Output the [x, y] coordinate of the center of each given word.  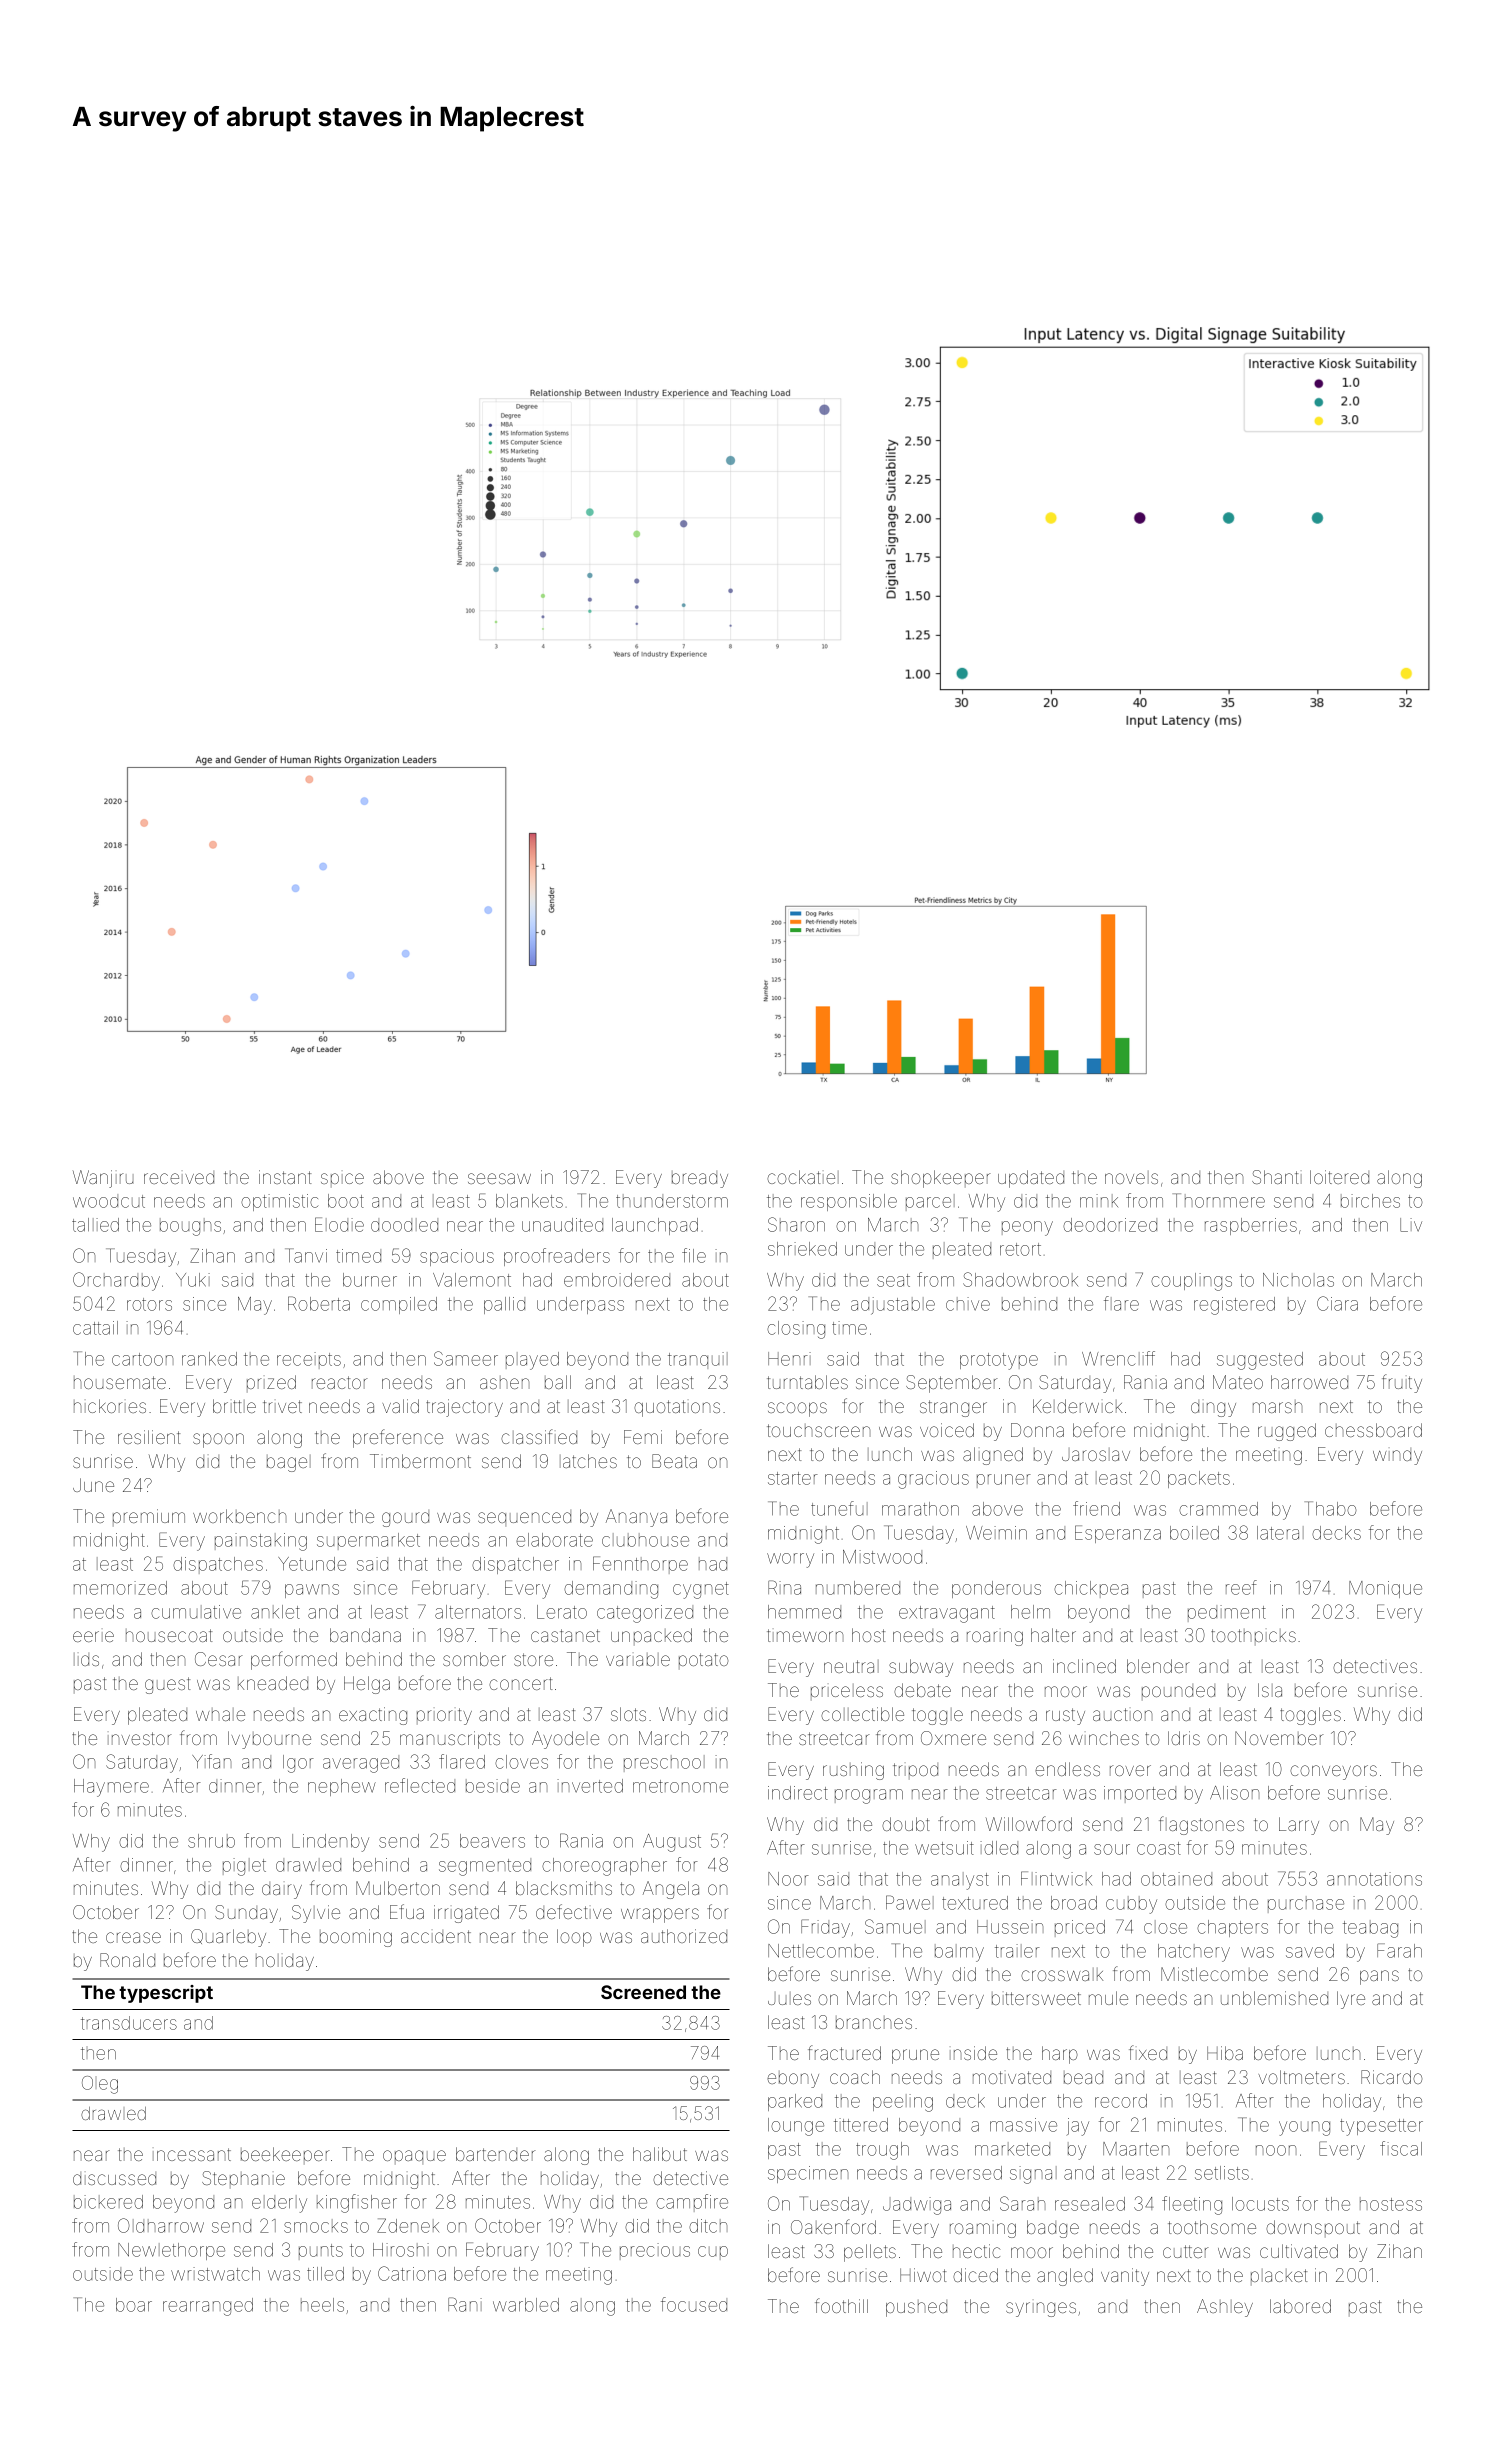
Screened [643, 1992]
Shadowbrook [1020, 1279]
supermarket [368, 1541]
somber [474, 1659]
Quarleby [228, 1938]
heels [322, 2305]
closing [796, 1330]
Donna [1037, 1430]
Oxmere [953, 1738]
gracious [933, 1480]
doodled [404, 1225]
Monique [1385, 1589]
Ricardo [1392, 2077]
